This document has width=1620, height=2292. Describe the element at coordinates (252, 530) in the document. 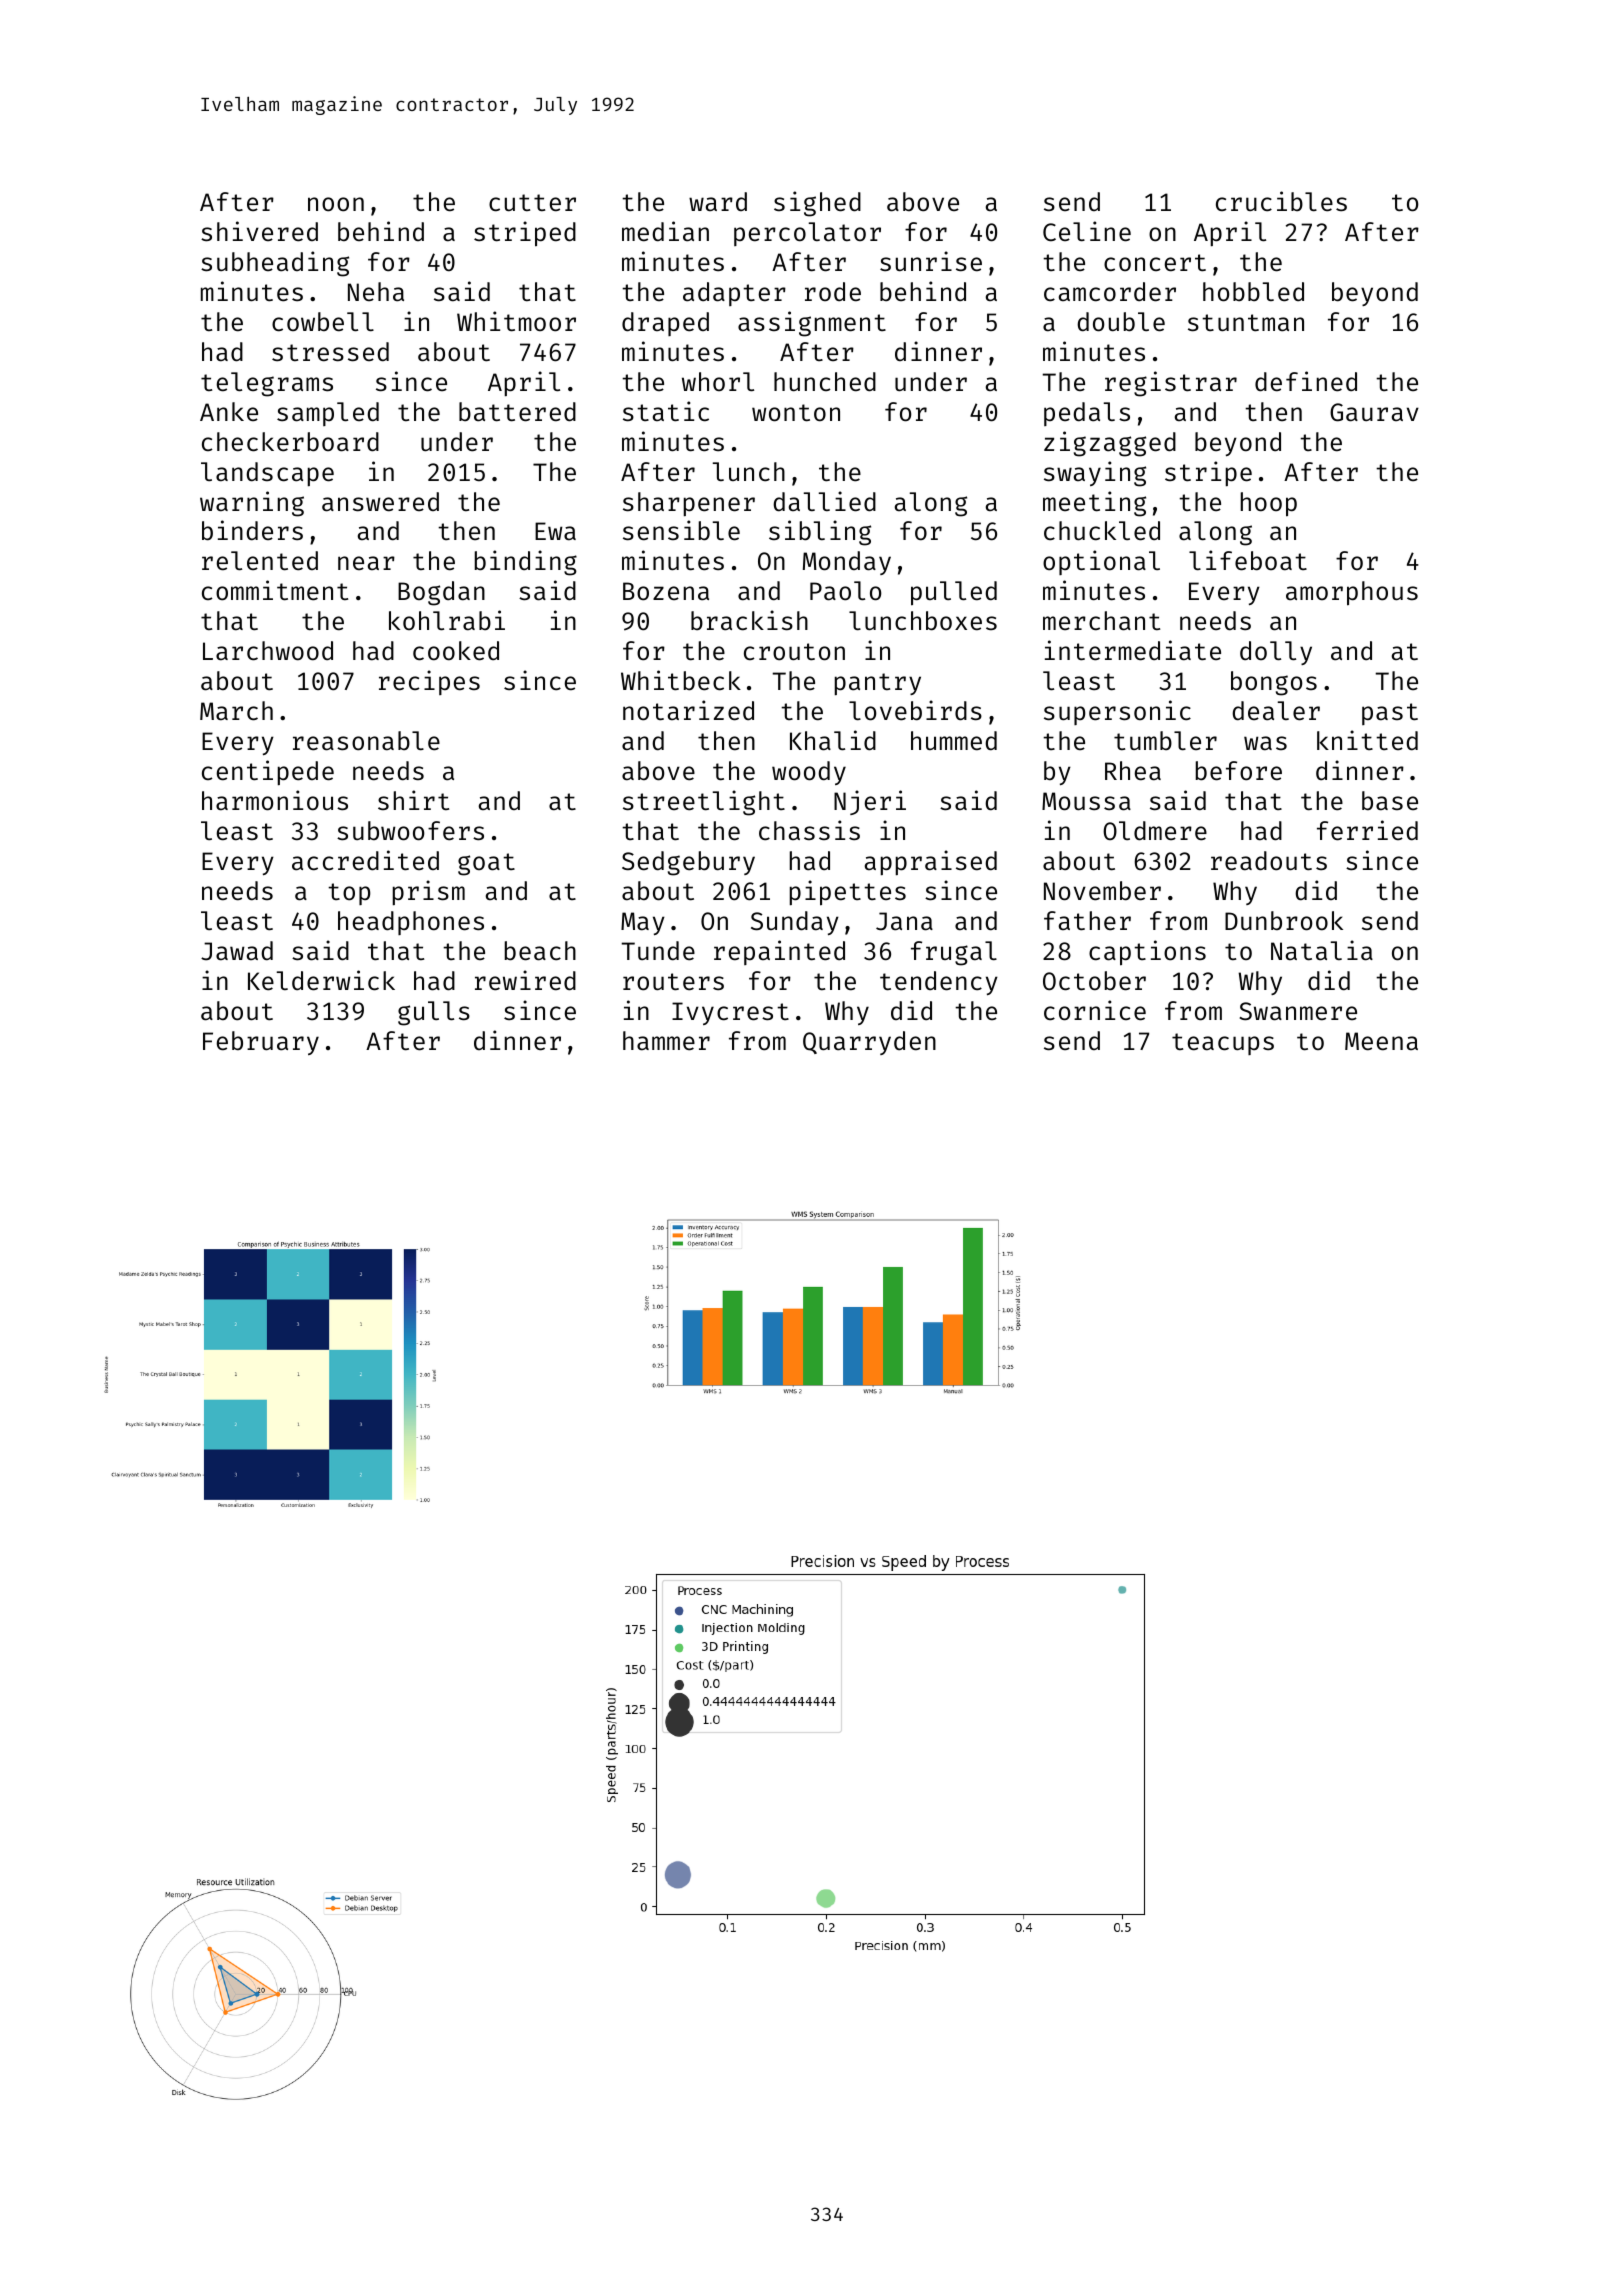

I see `binders` at that location.
